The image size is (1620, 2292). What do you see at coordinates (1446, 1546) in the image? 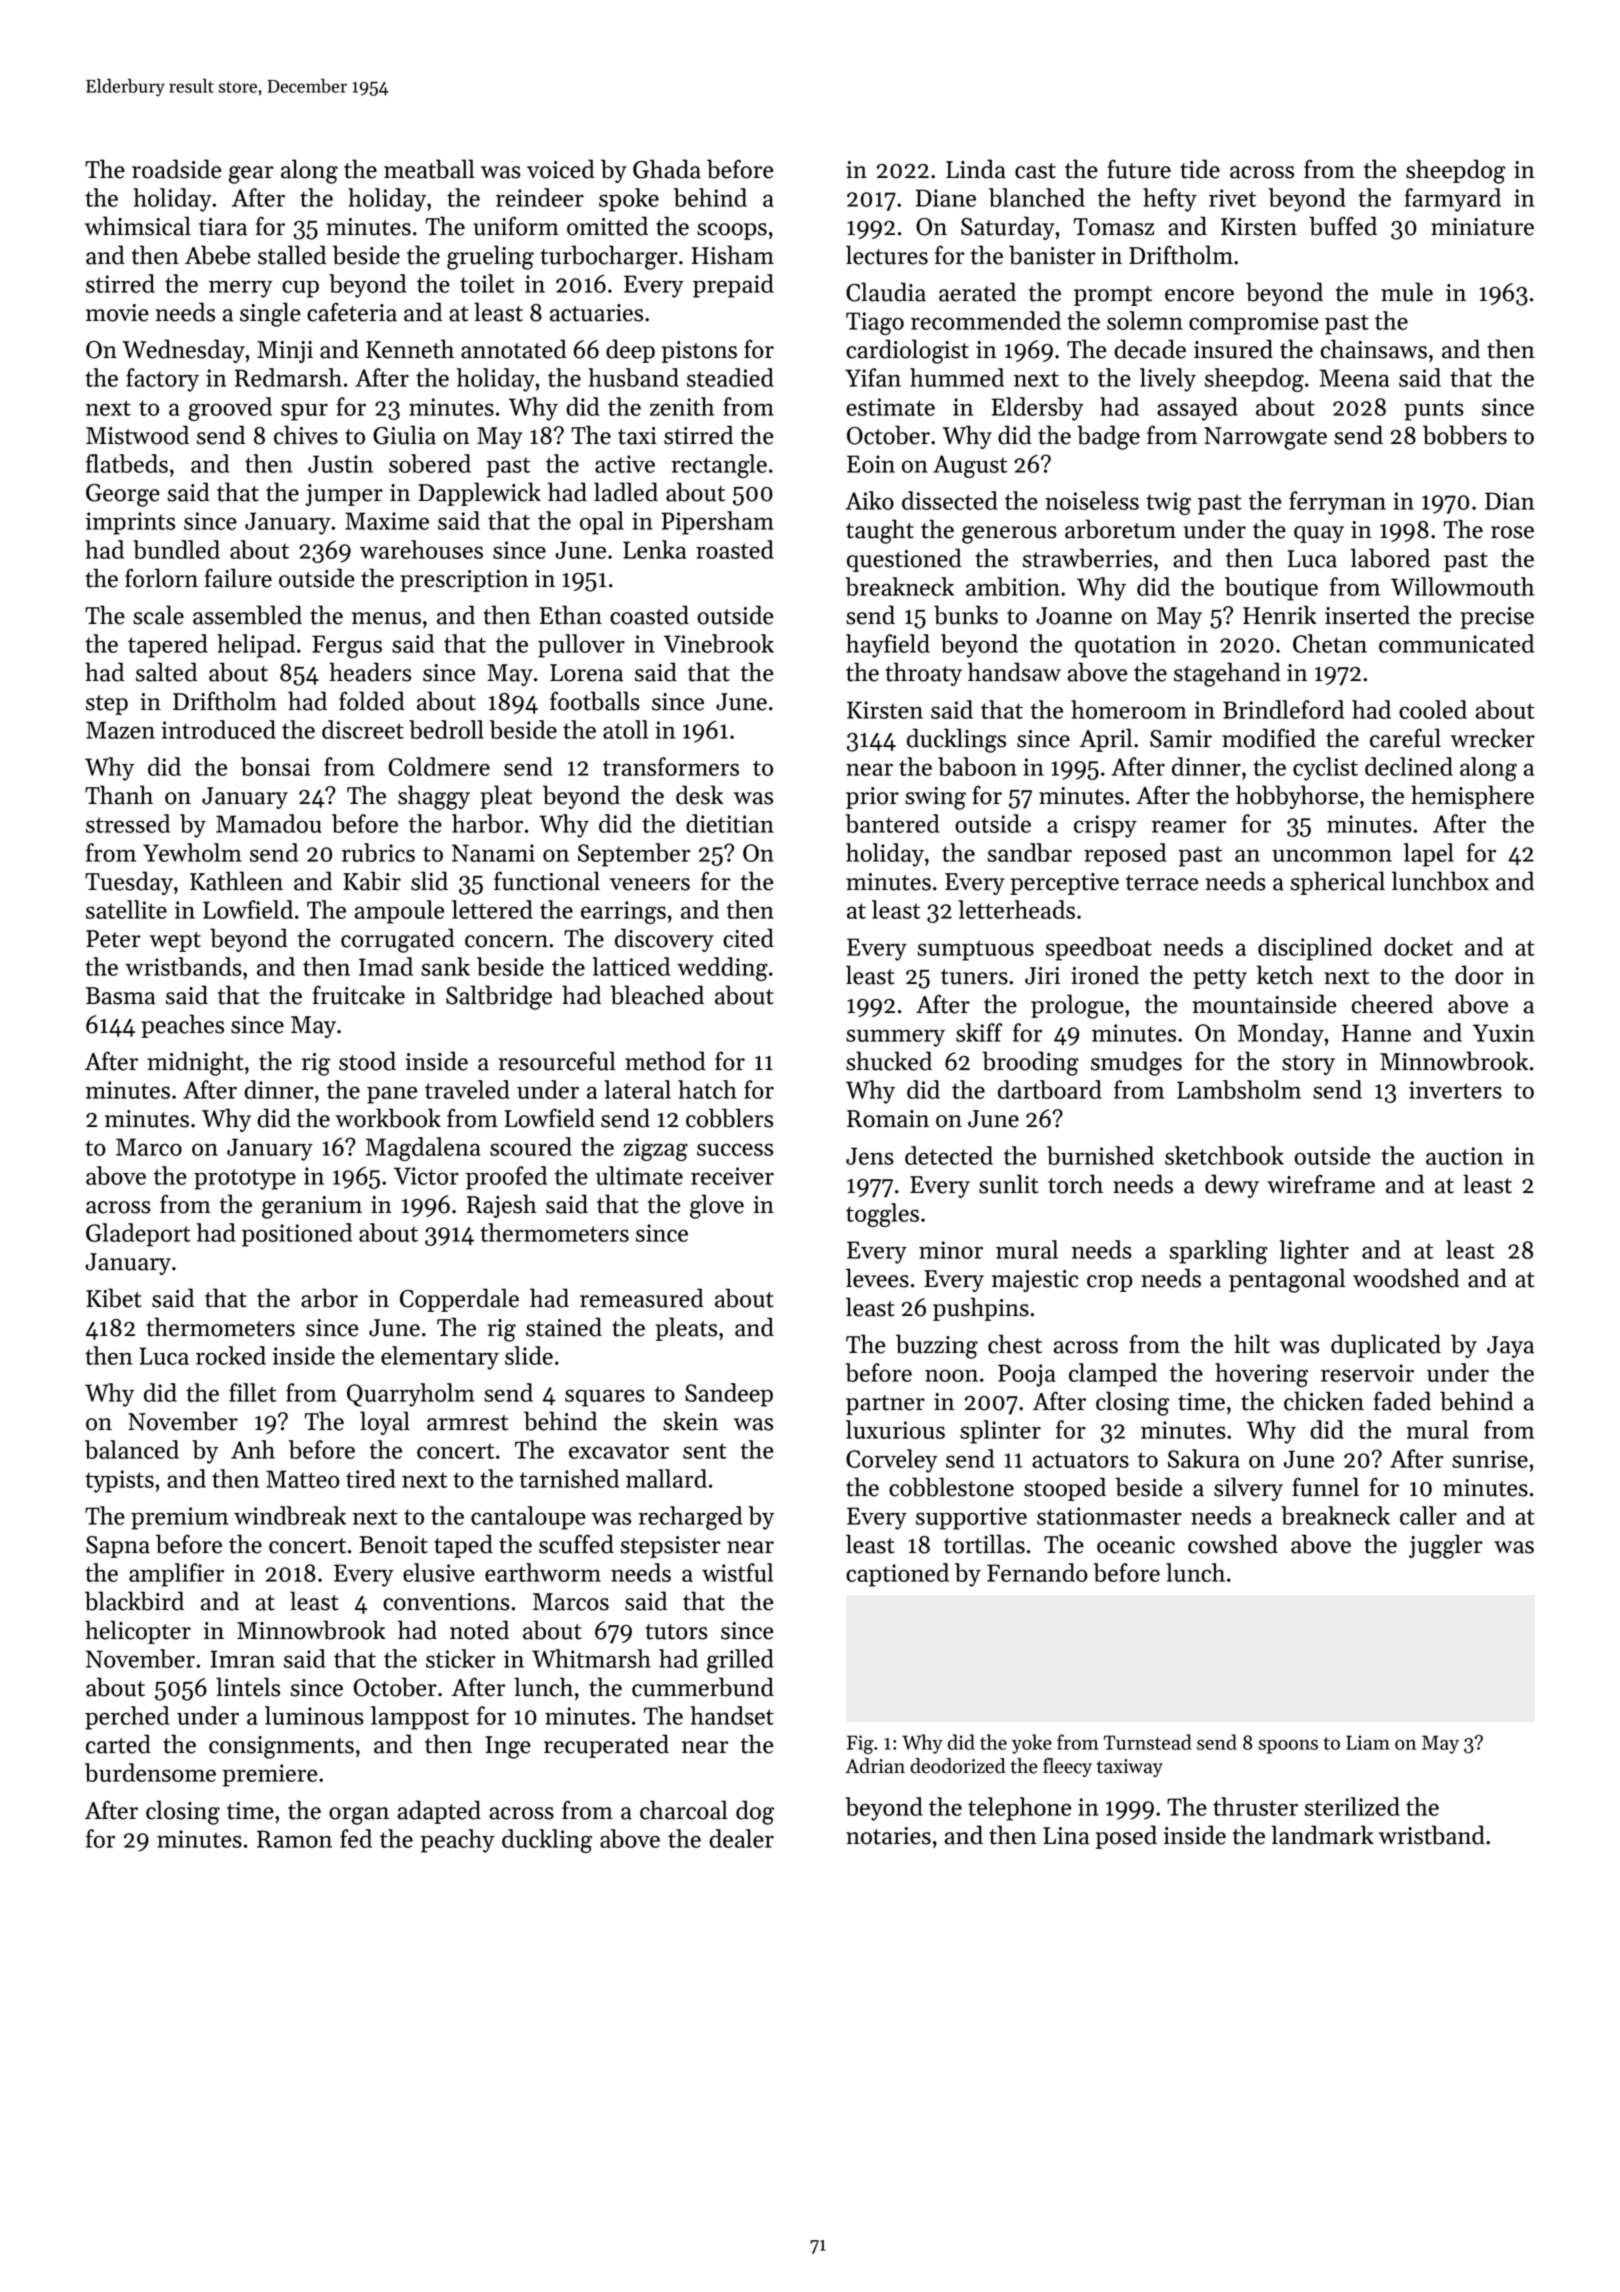
I see `juggler` at bounding box center [1446, 1546].
